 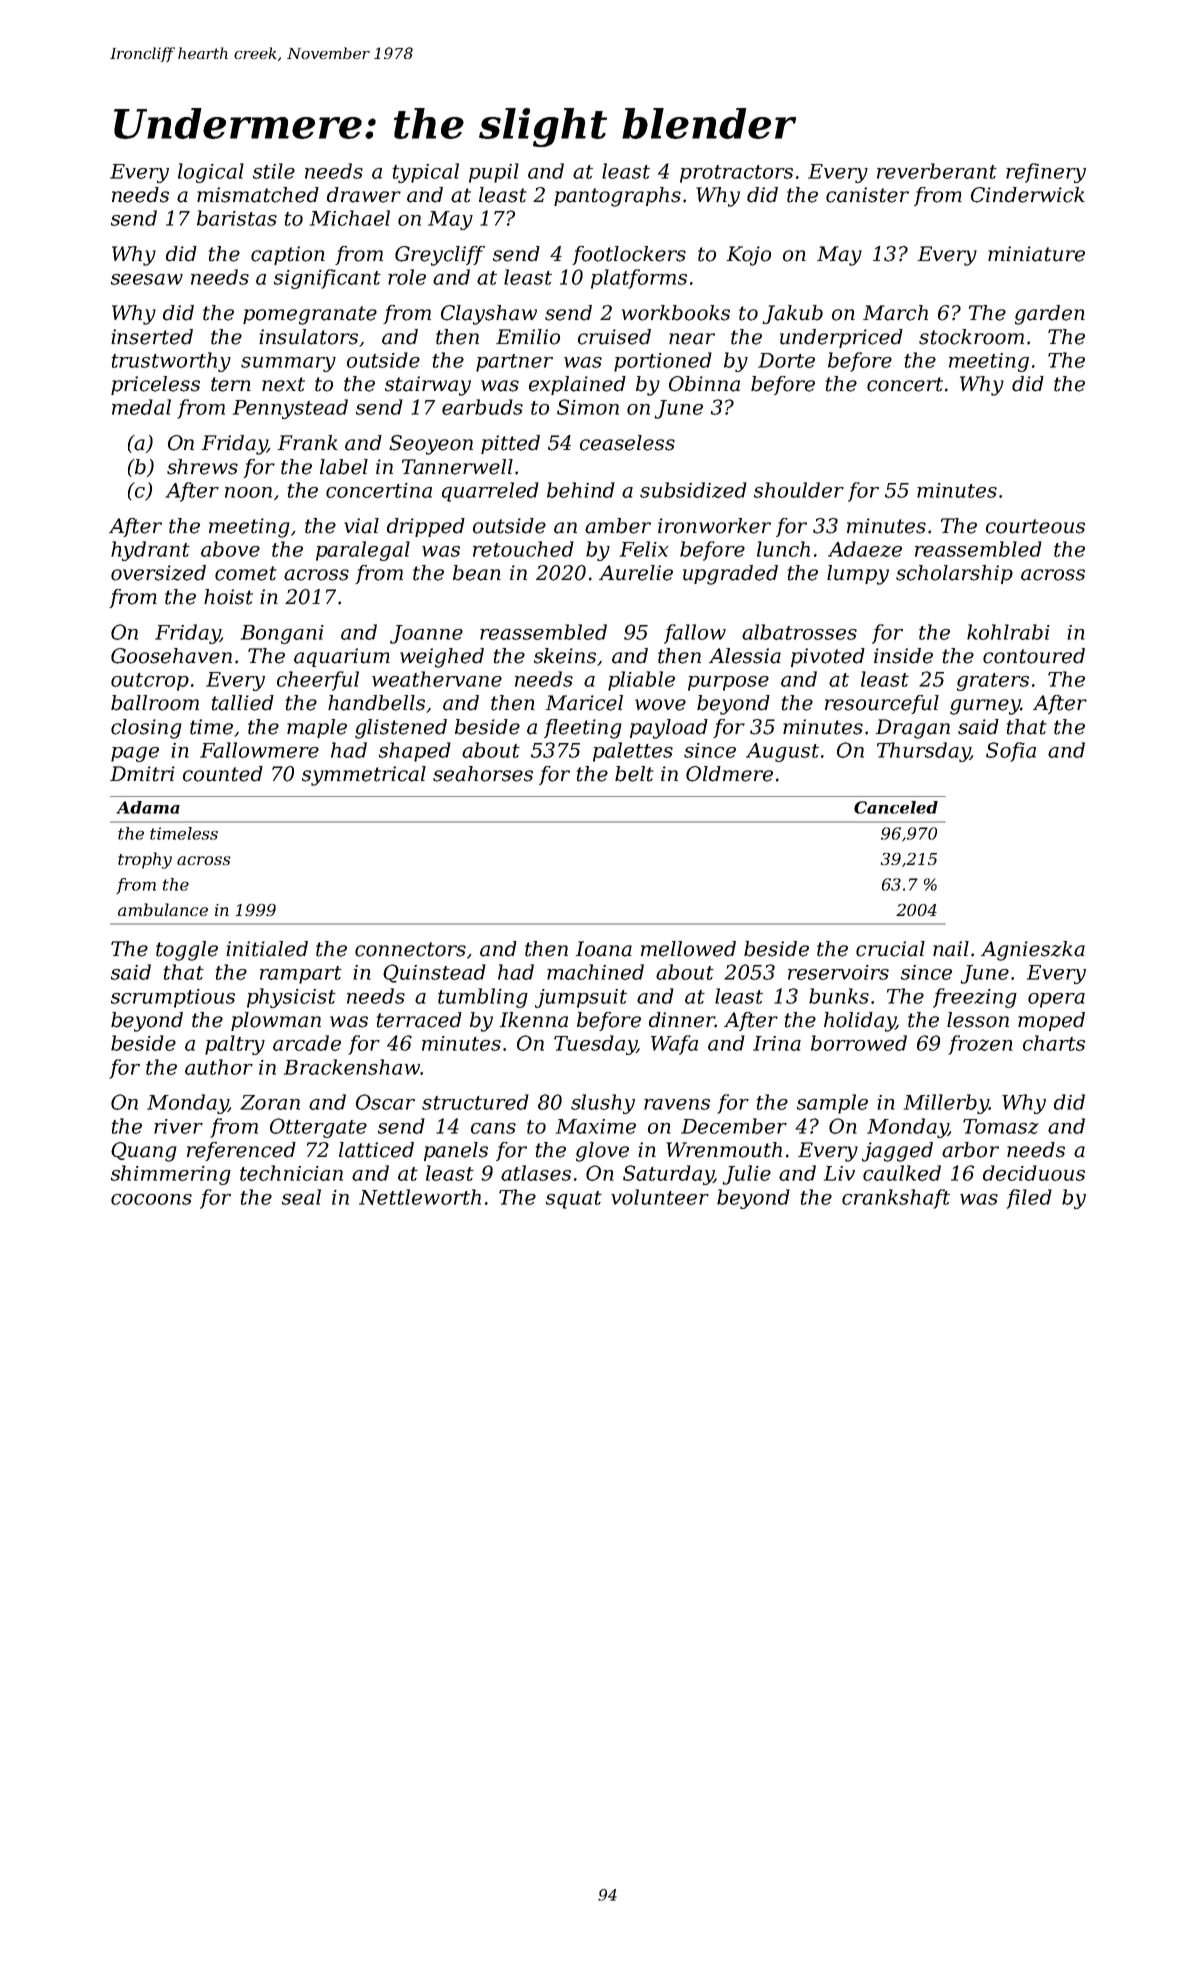 I want to click on caption, so click(x=288, y=255).
